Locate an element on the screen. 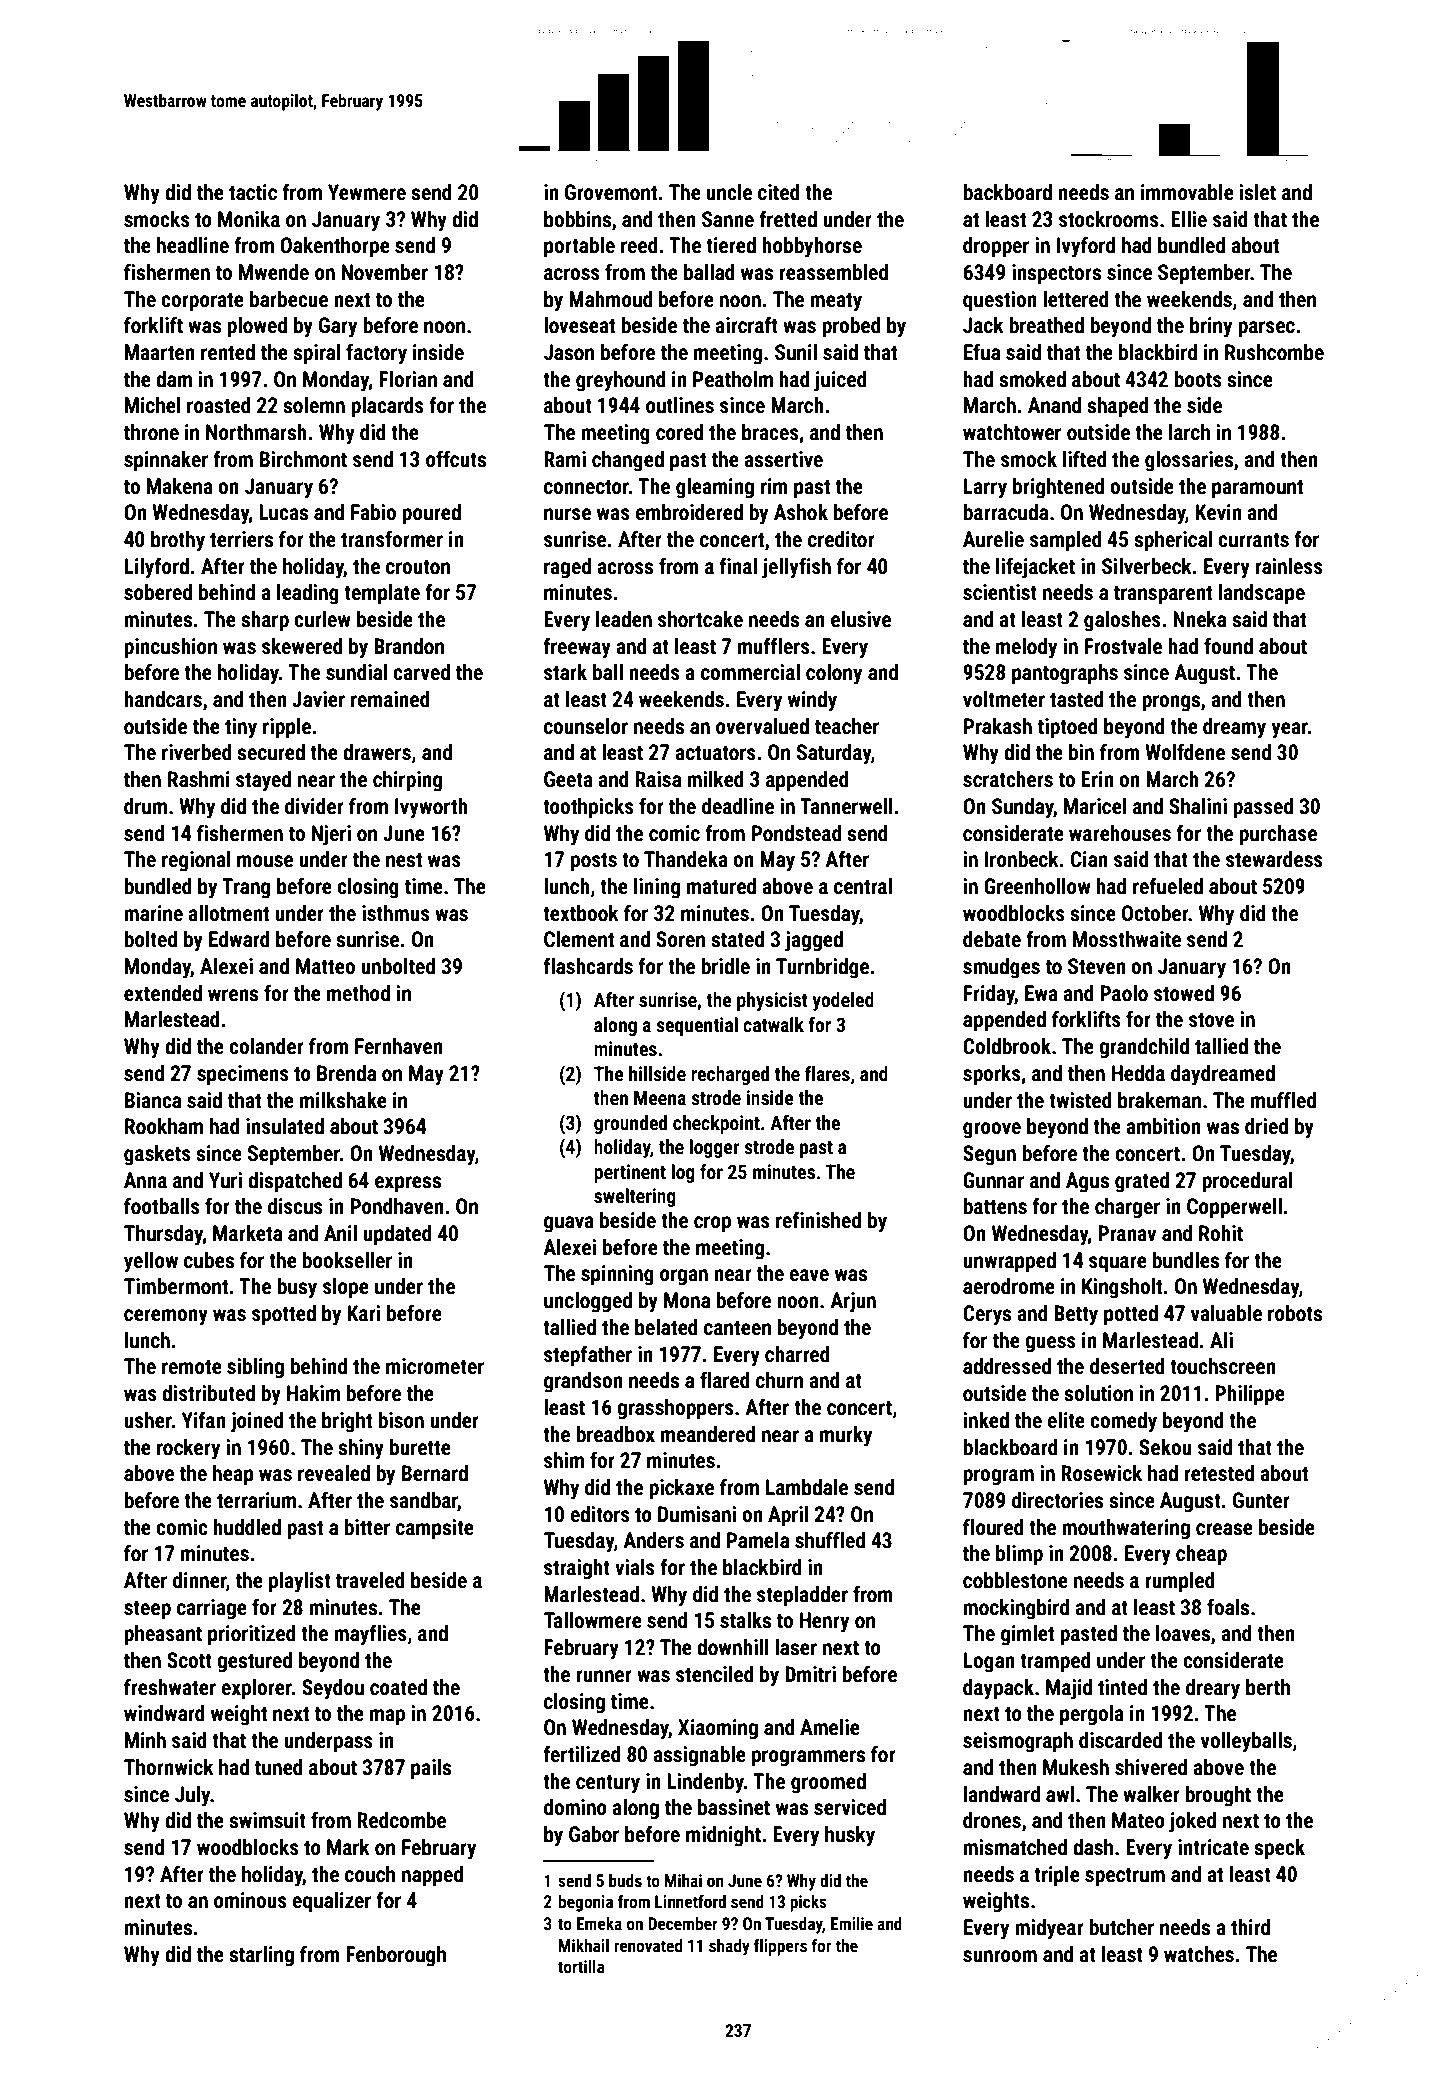 This screenshot has height=2100, width=1450. leading is located at coordinates (308, 594).
